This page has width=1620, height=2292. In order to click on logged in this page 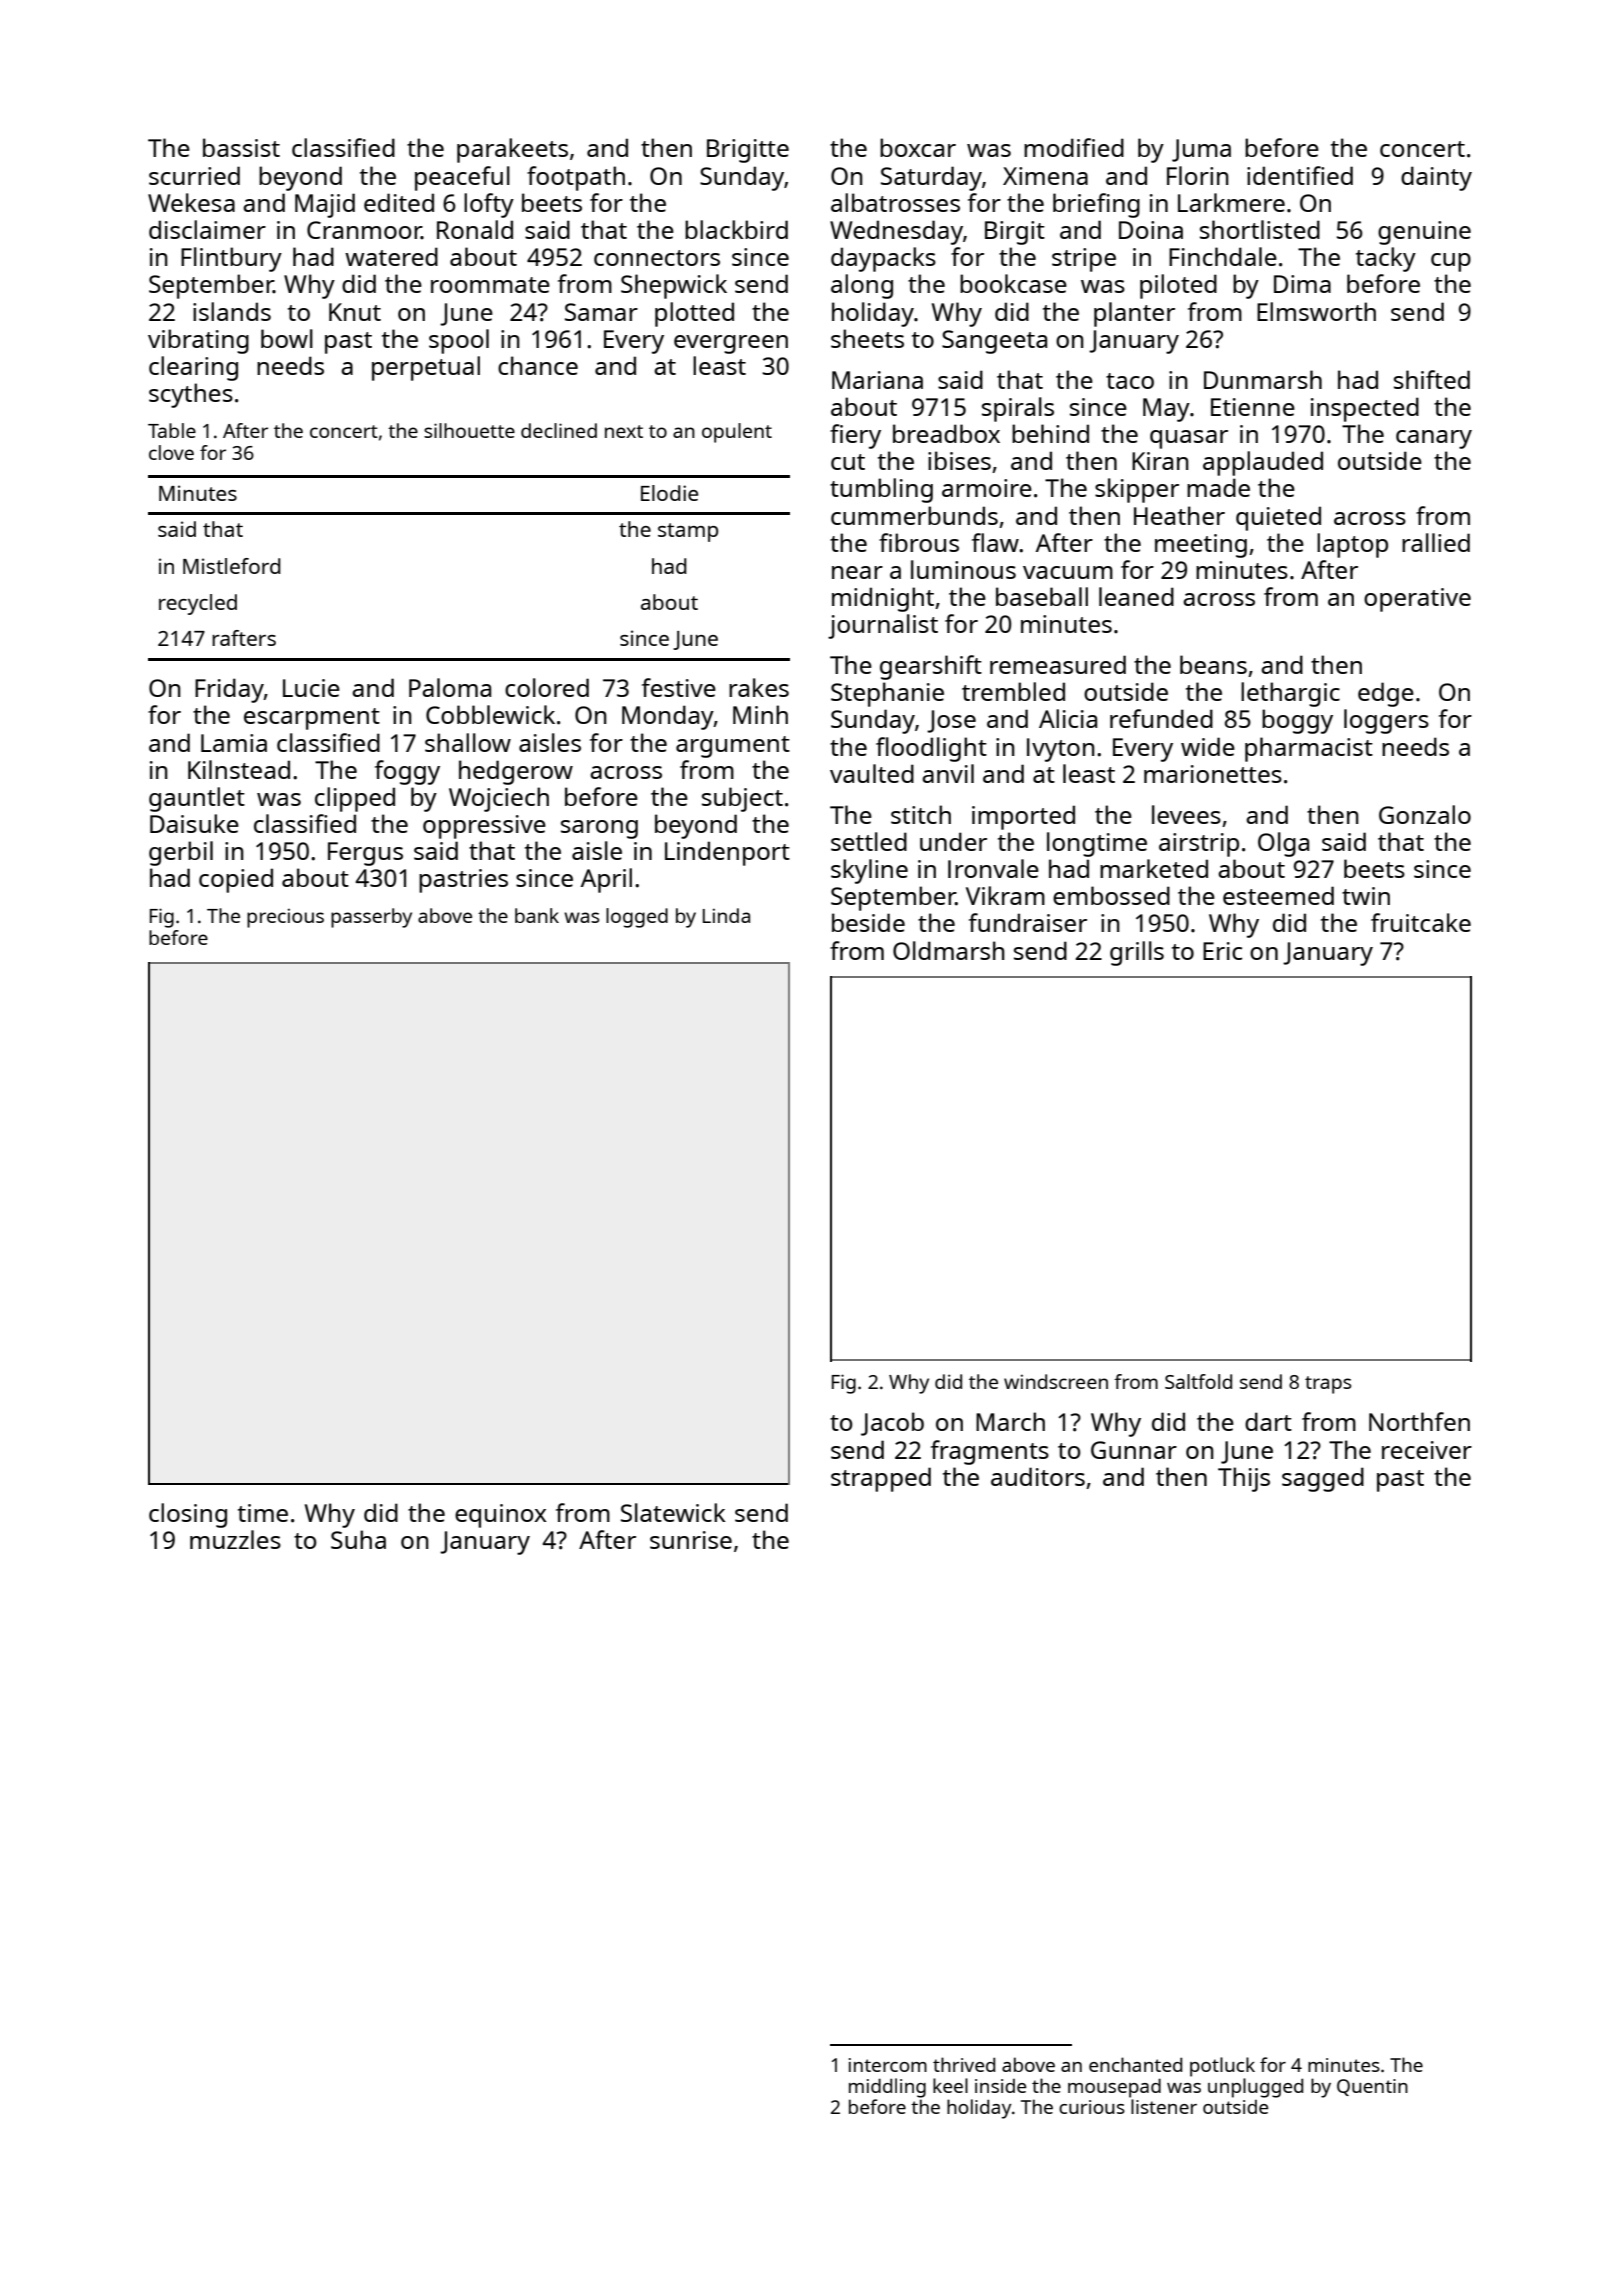, I will do `click(637, 918)`.
